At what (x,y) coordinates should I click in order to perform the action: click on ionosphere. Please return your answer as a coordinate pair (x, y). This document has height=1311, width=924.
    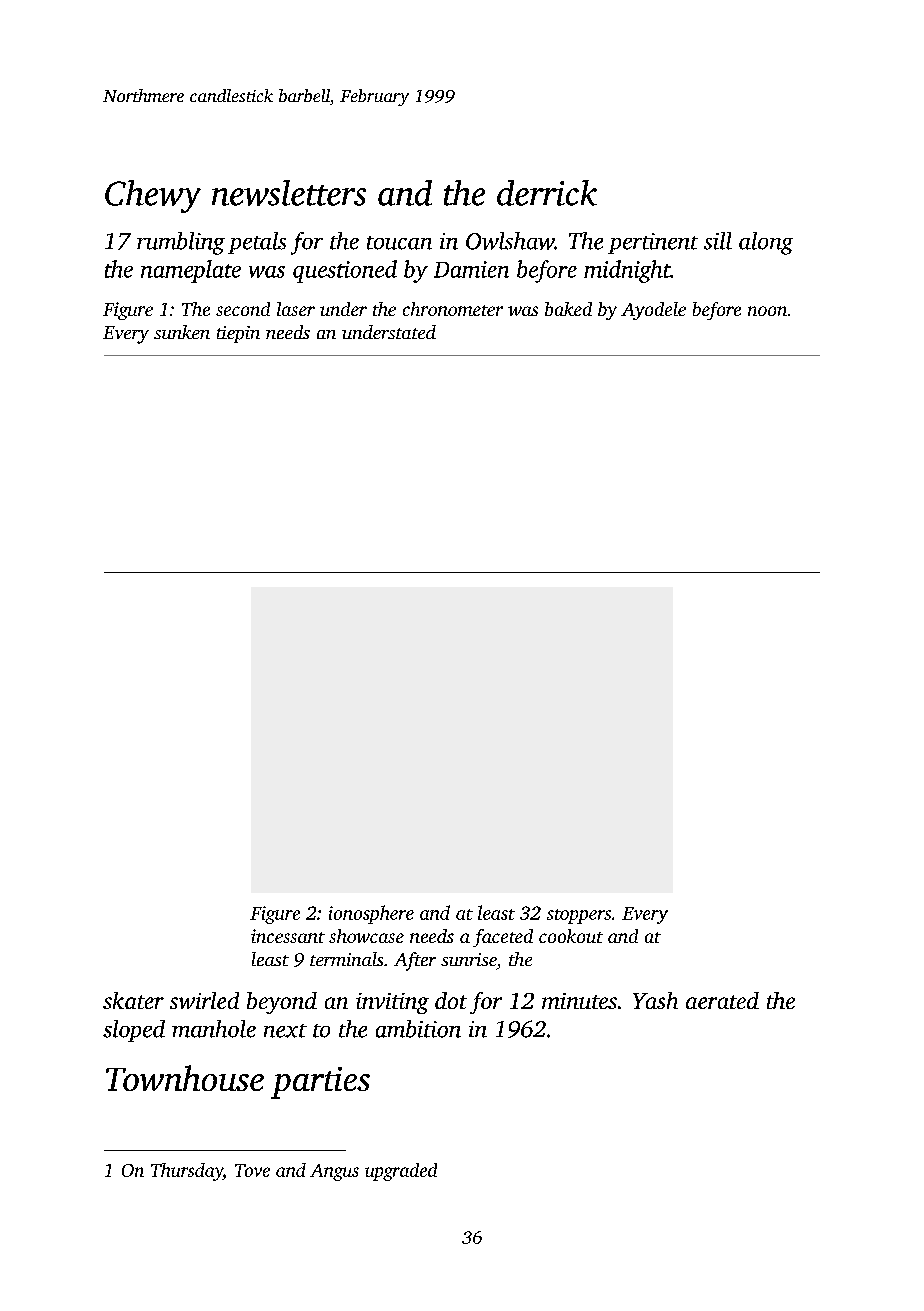
    Looking at the image, I should click on (371, 914).
